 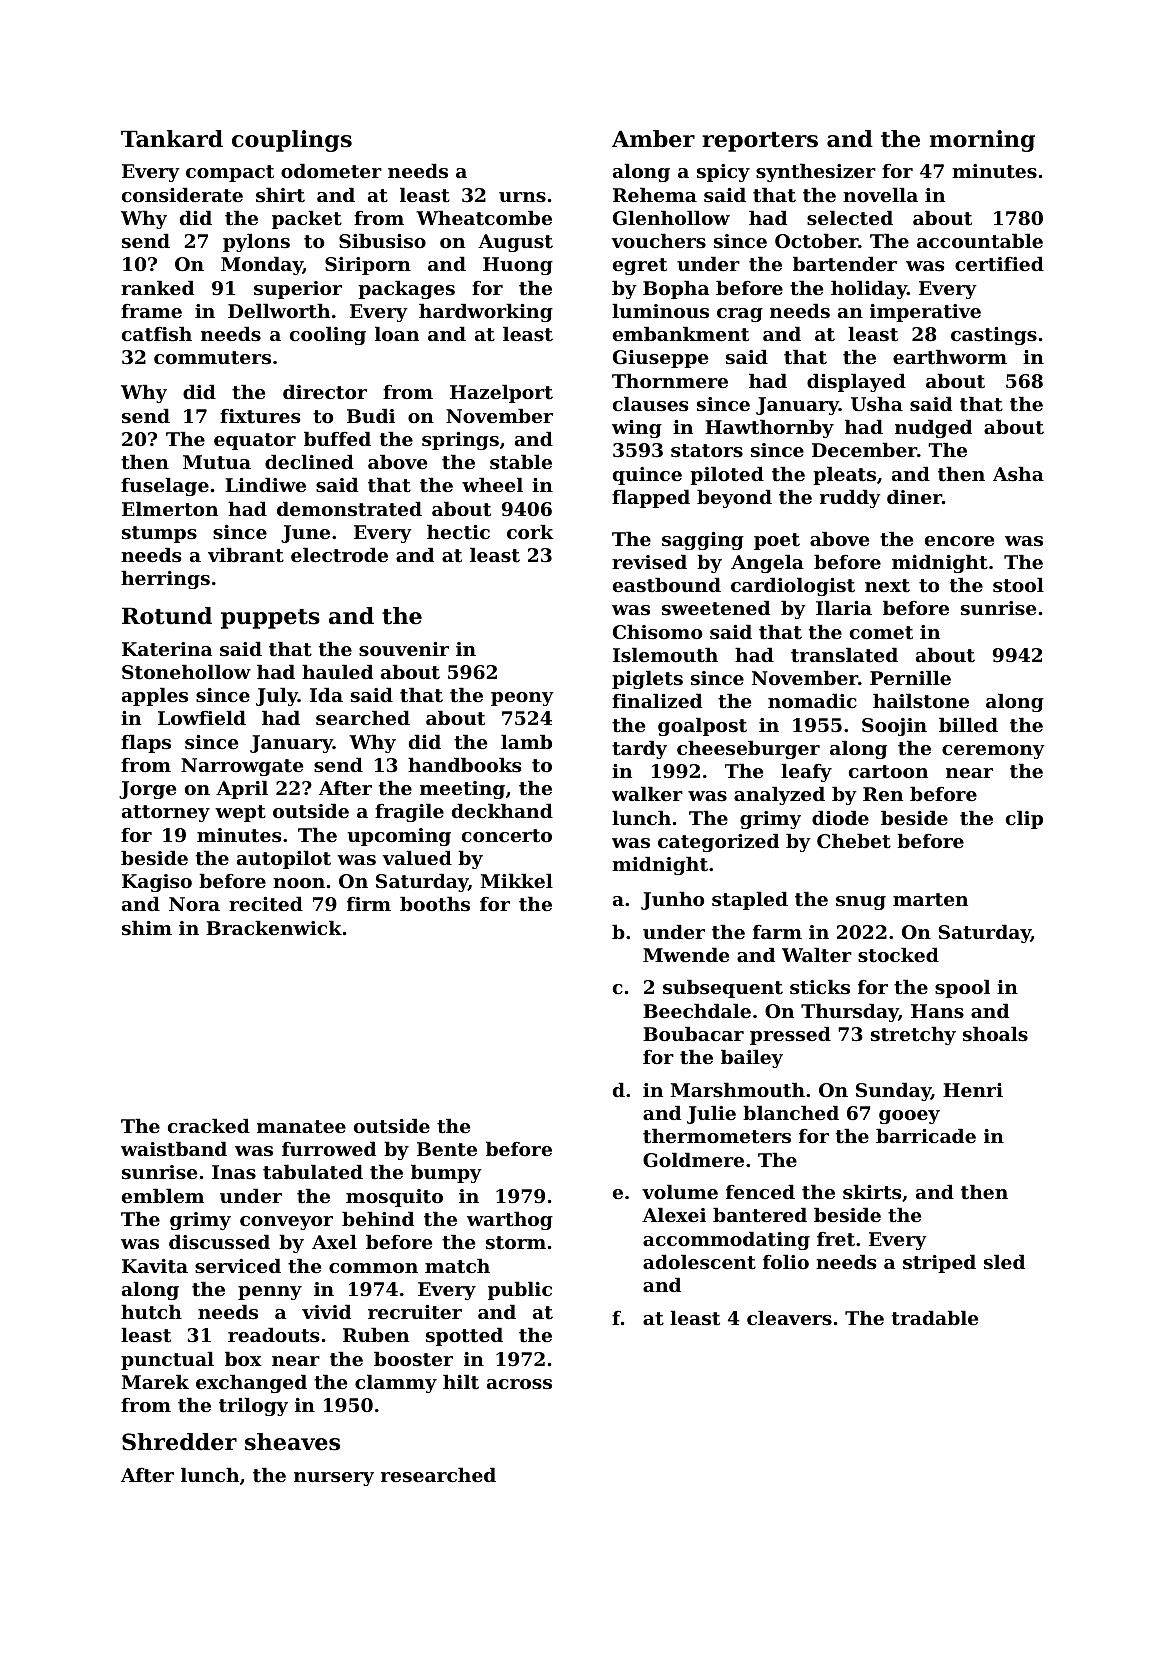 What do you see at coordinates (653, 139) in the screenshot?
I see `Amber` at bounding box center [653, 139].
